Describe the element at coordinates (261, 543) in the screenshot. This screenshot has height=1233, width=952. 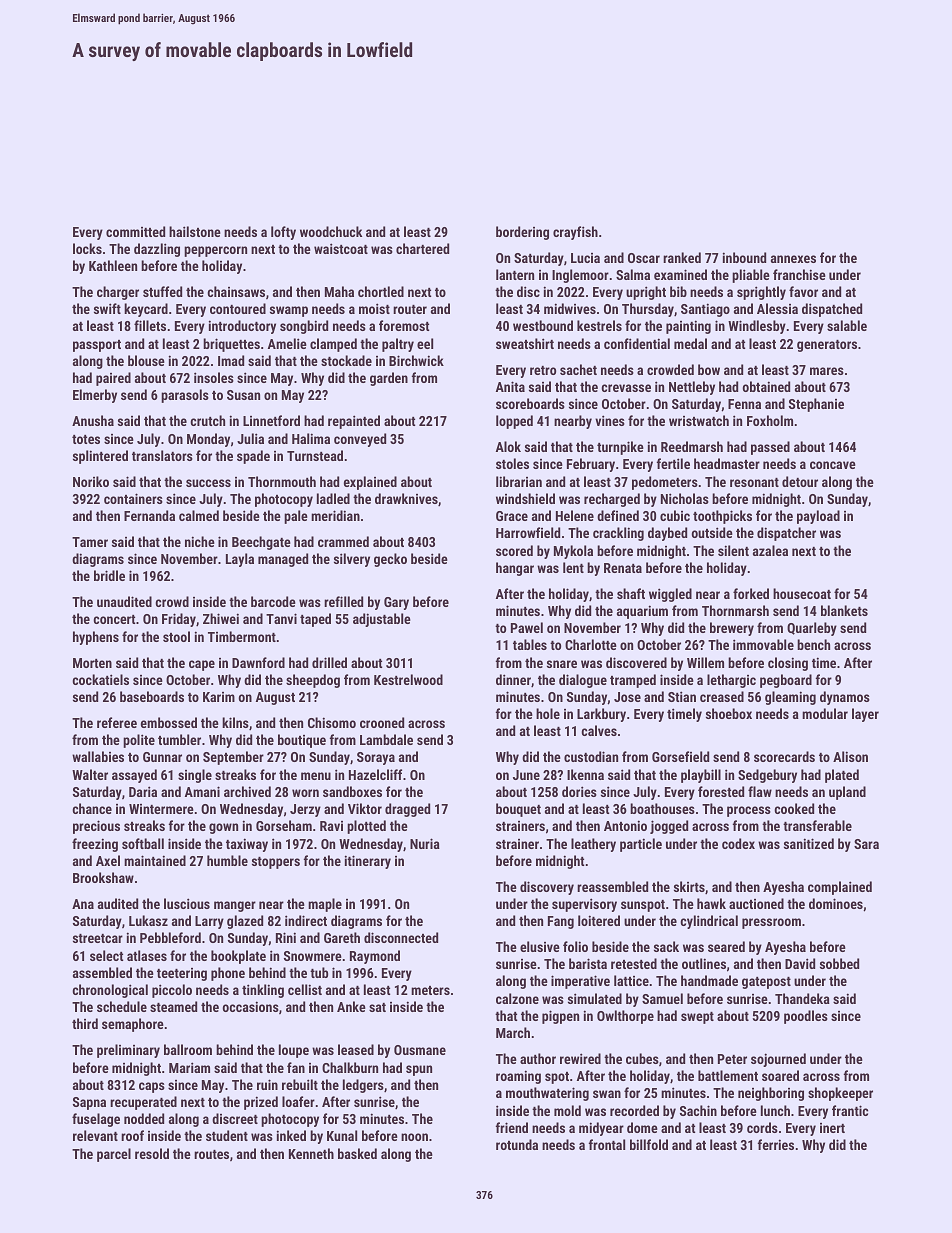
I see `Beechgate` at that location.
